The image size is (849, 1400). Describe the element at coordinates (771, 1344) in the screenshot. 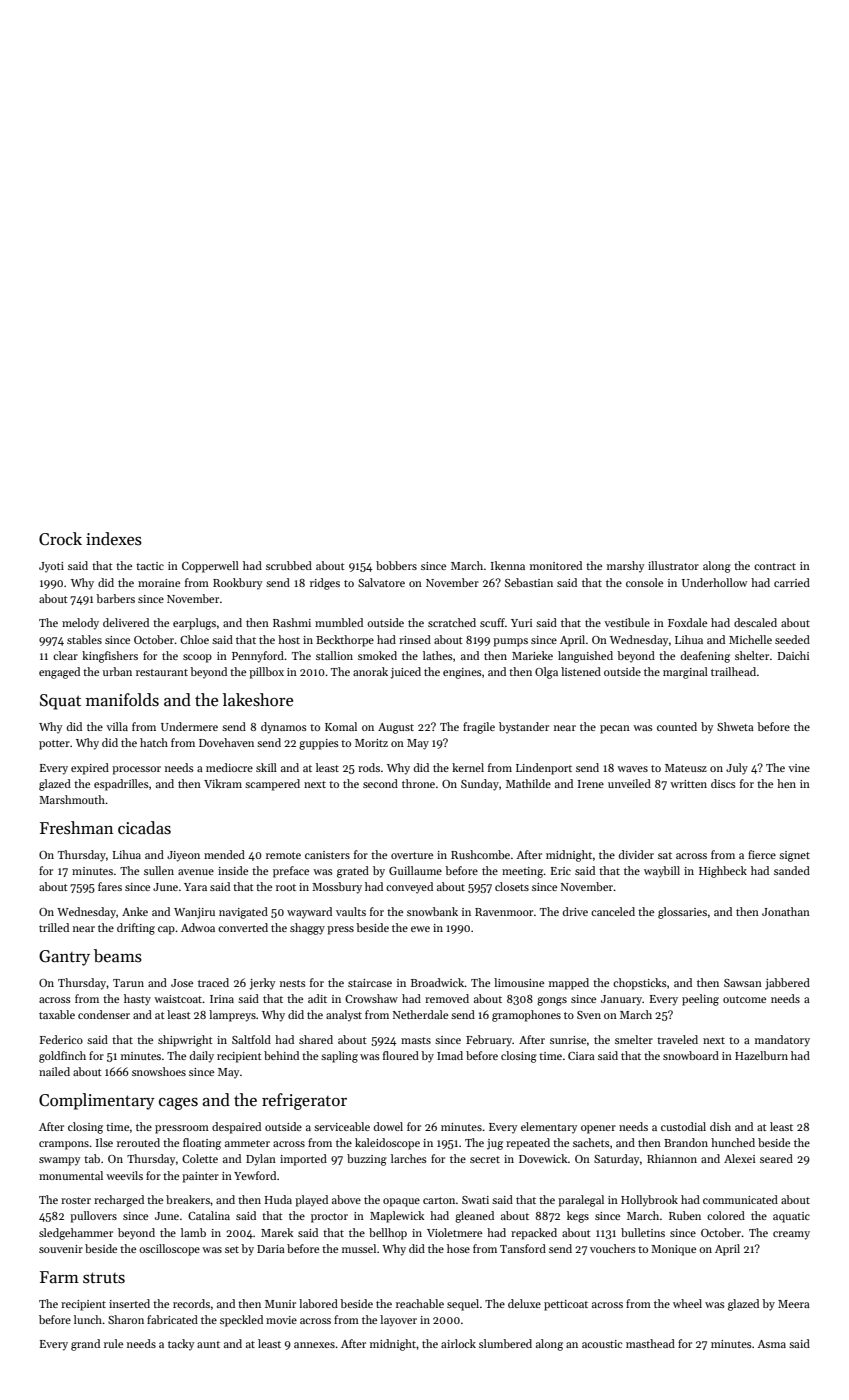

I see `Asma` at that location.
